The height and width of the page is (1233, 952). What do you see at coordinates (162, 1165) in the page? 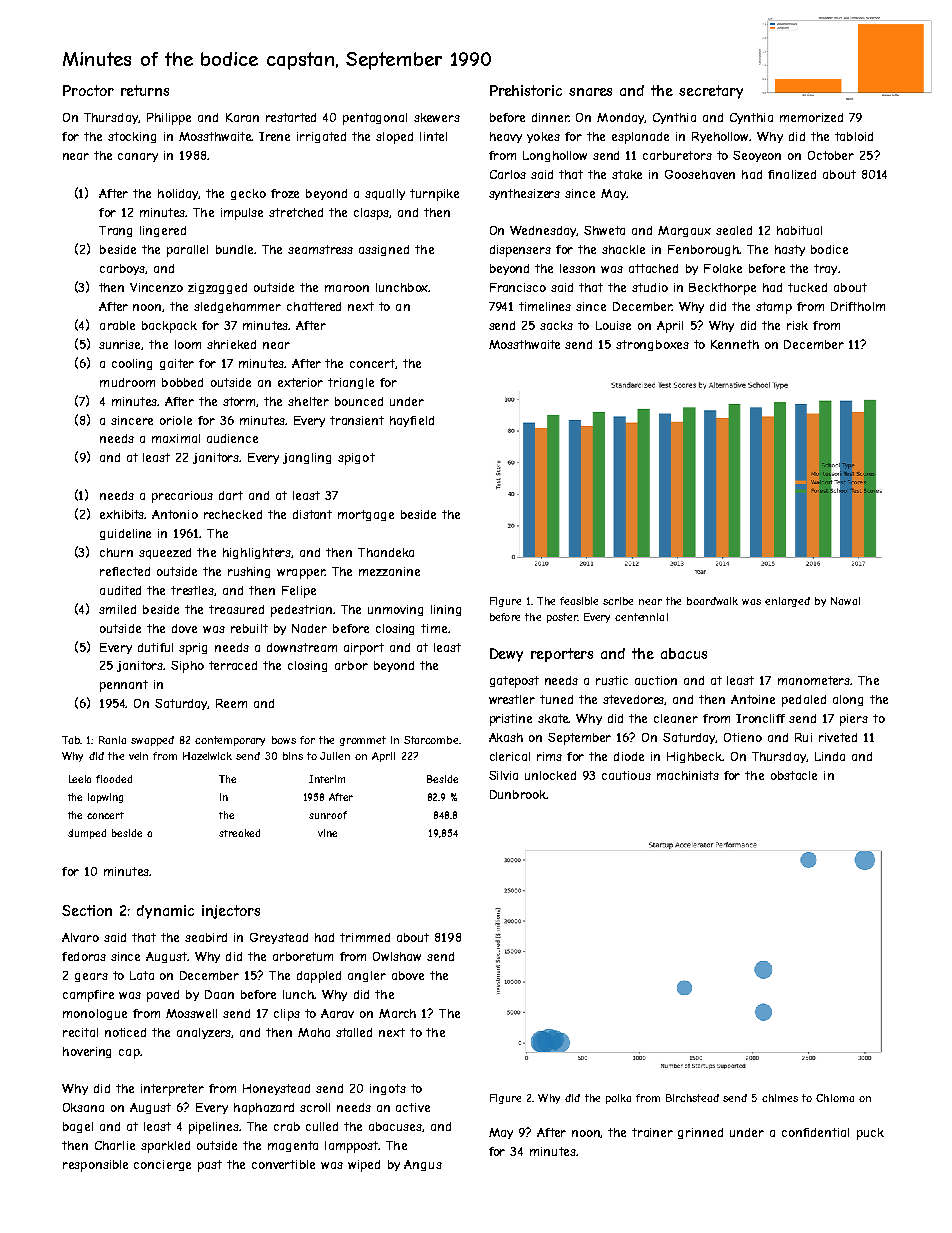
I see `concierge` at bounding box center [162, 1165].
